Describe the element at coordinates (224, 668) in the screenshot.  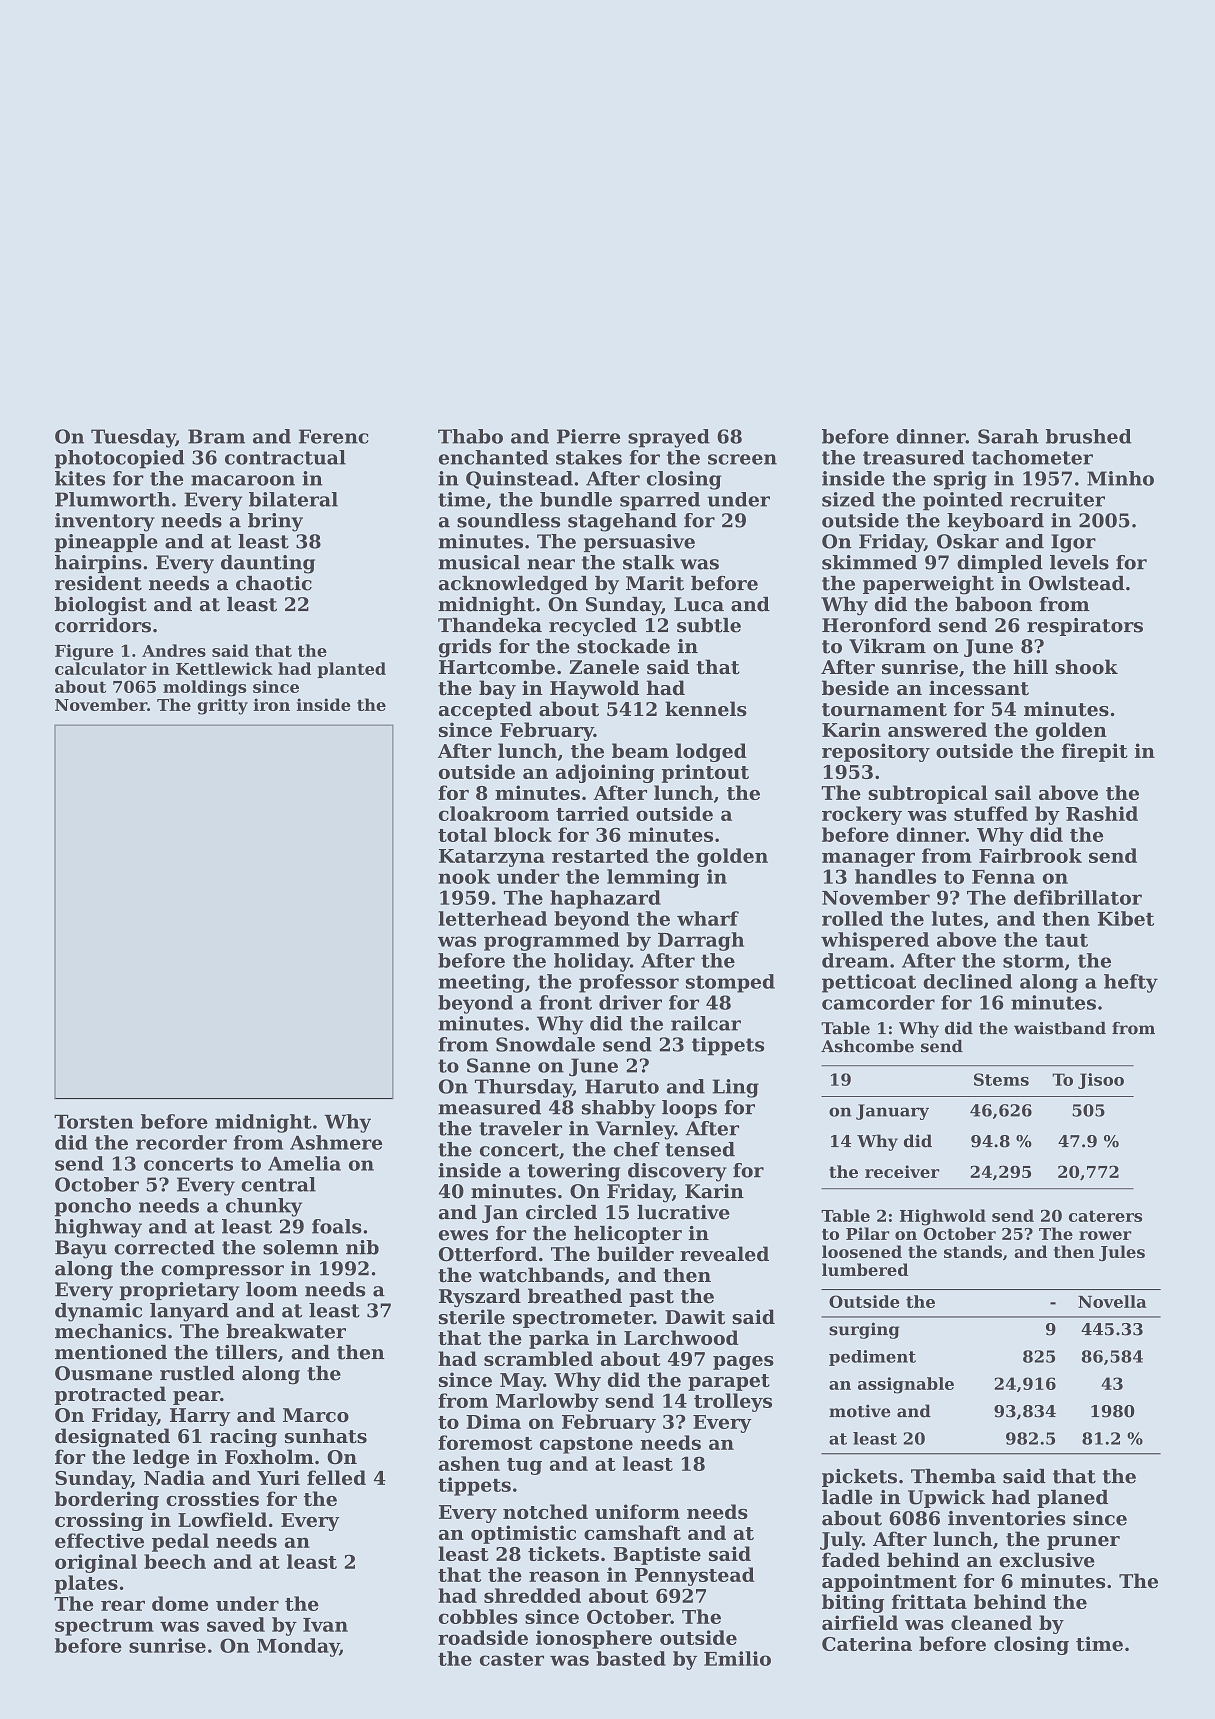
I see `Kettlewick` at that location.
